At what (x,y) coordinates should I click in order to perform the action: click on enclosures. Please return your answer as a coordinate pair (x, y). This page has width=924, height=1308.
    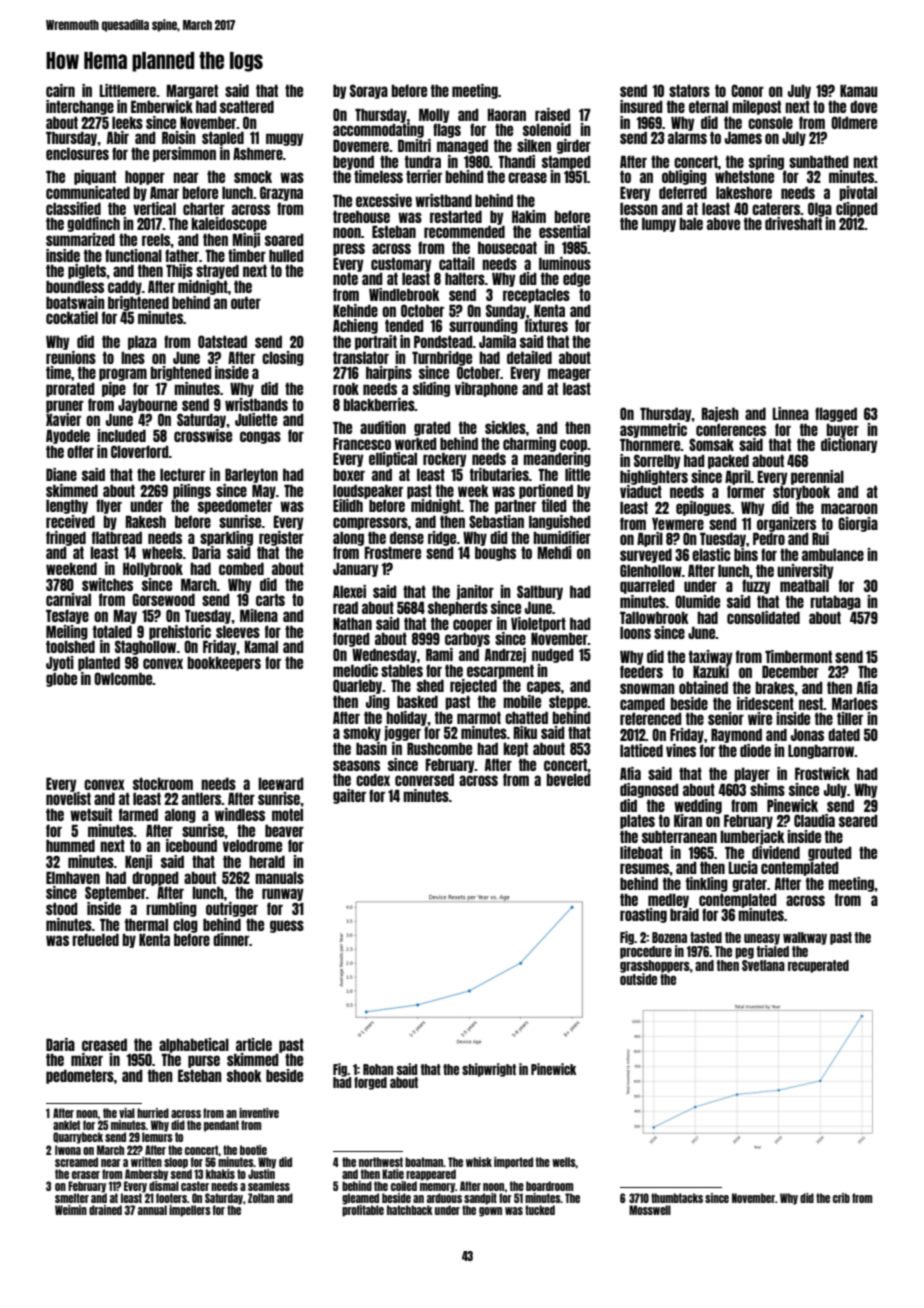
    Looking at the image, I should click on (77, 153).
